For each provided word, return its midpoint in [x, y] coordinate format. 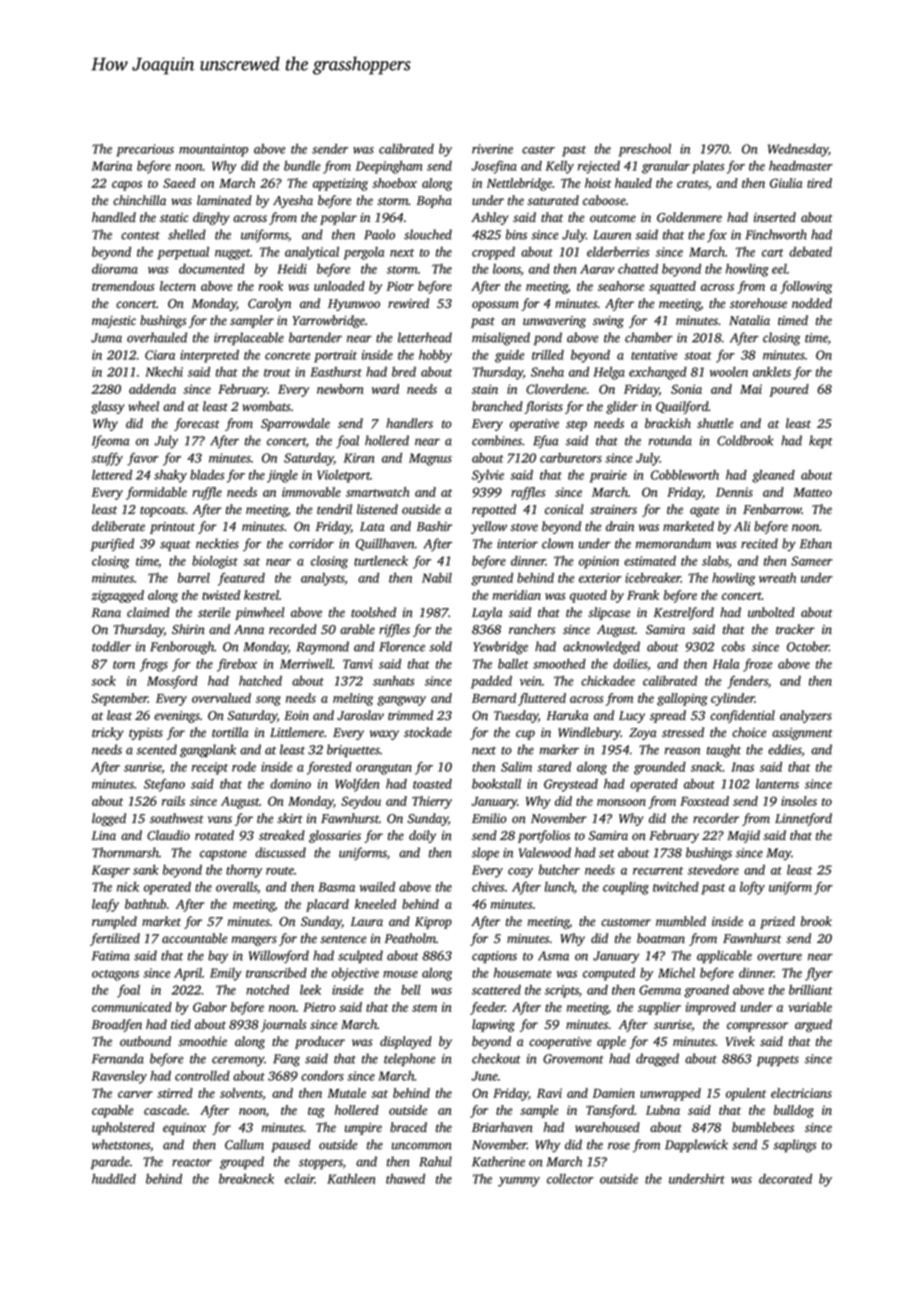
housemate [522, 973]
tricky [108, 733]
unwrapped [670, 1094]
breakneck [246, 1179]
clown [557, 543]
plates [708, 167]
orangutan [384, 769]
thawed [405, 1179]
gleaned [773, 476]
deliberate [118, 526]
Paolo [379, 234]
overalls [236, 887]
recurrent [658, 871]
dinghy [211, 218]
